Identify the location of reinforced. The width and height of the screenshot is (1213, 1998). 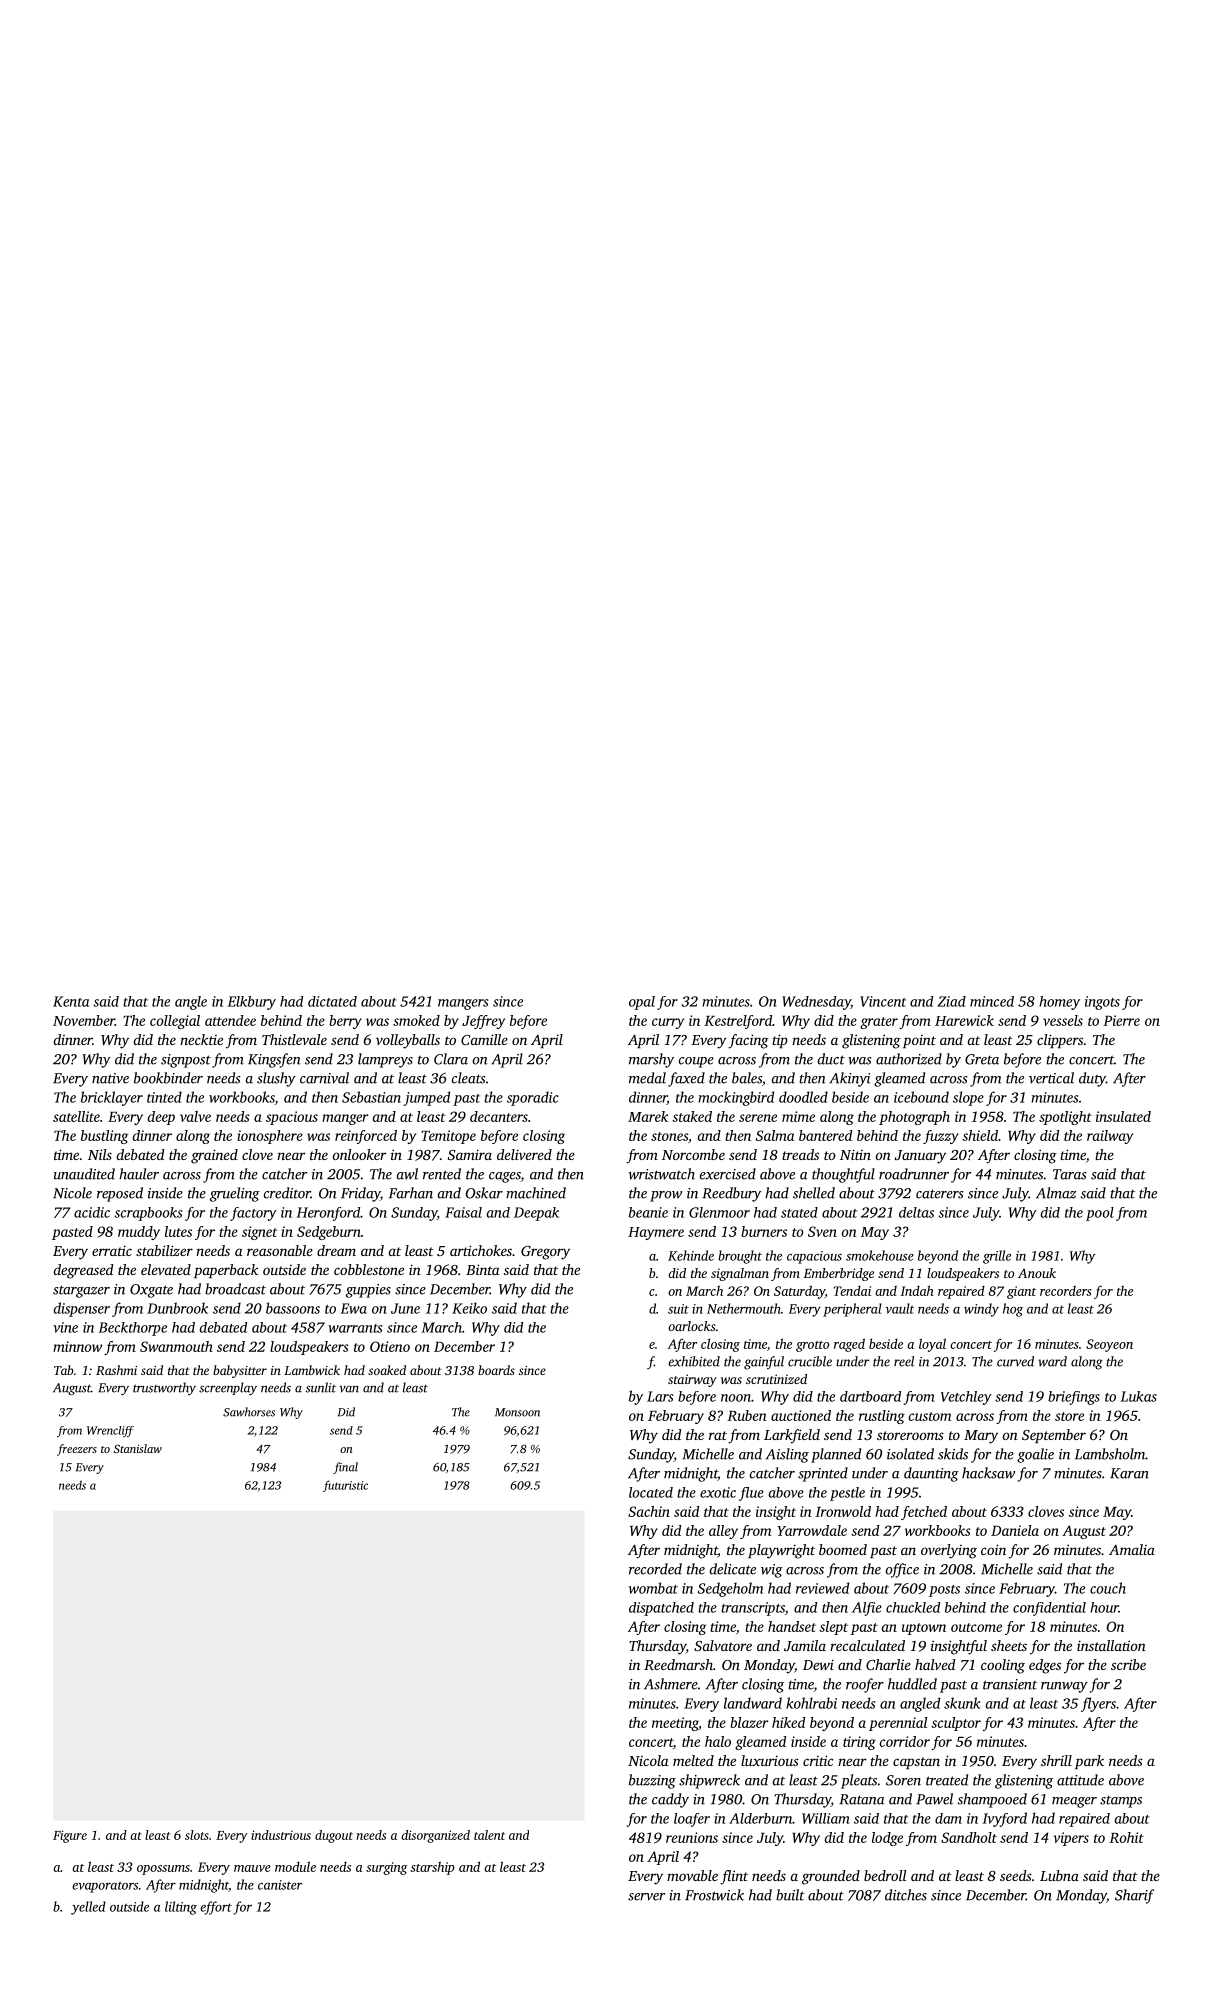
(366, 1137).
